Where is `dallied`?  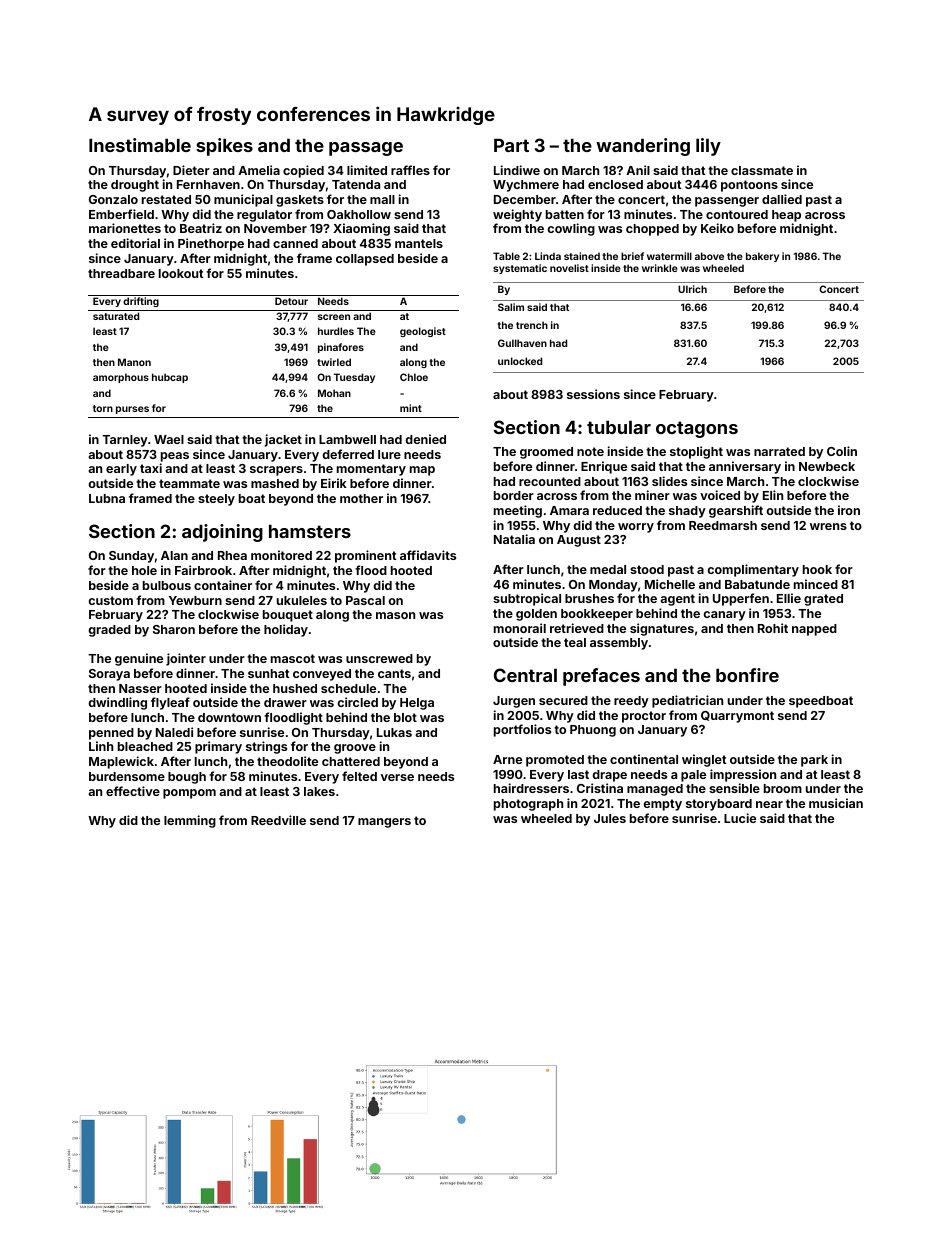 dallied is located at coordinates (782, 199).
